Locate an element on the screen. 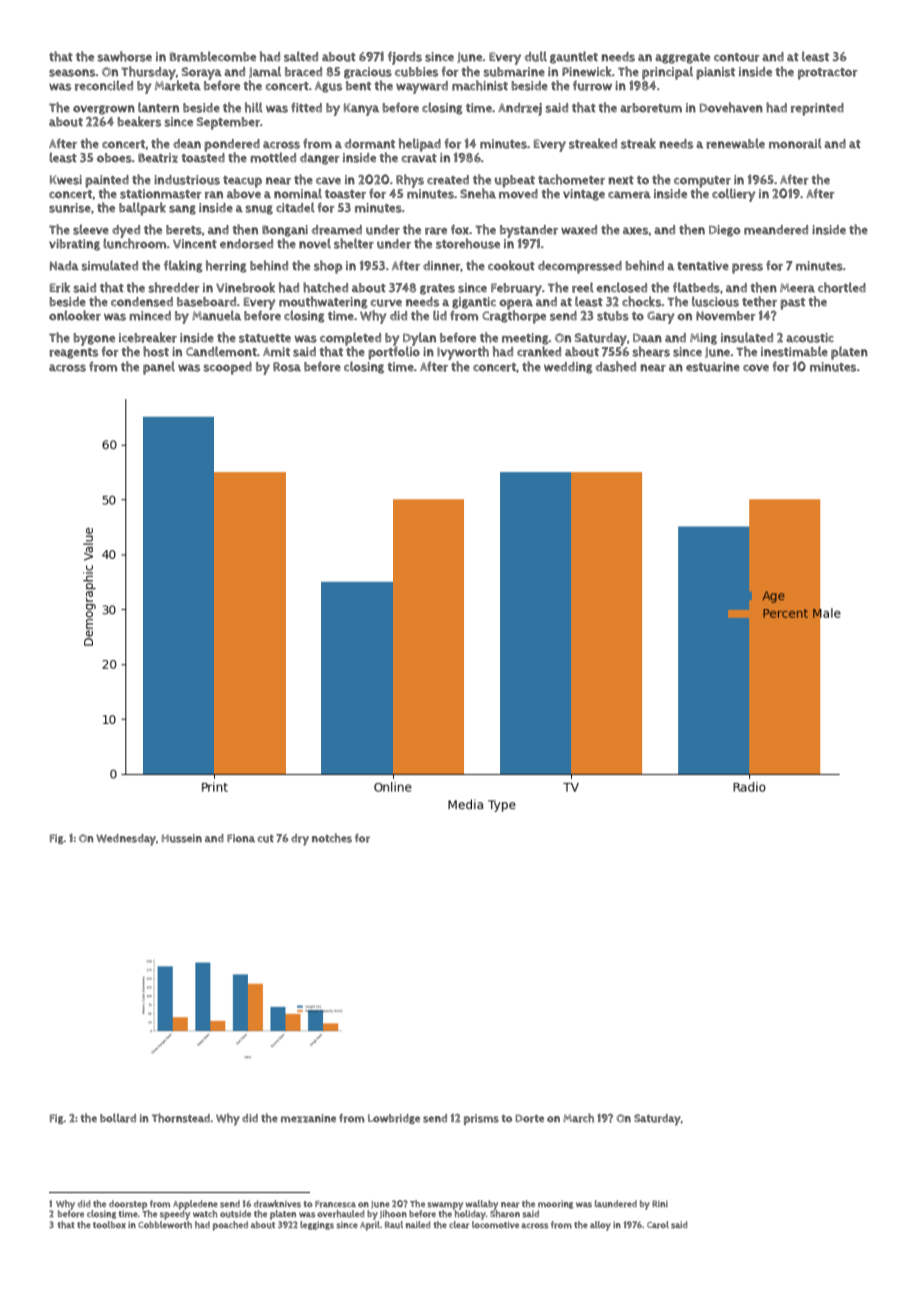 This screenshot has height=1308, width=924. Bramblecombe is located at coordinates (213, 56).
